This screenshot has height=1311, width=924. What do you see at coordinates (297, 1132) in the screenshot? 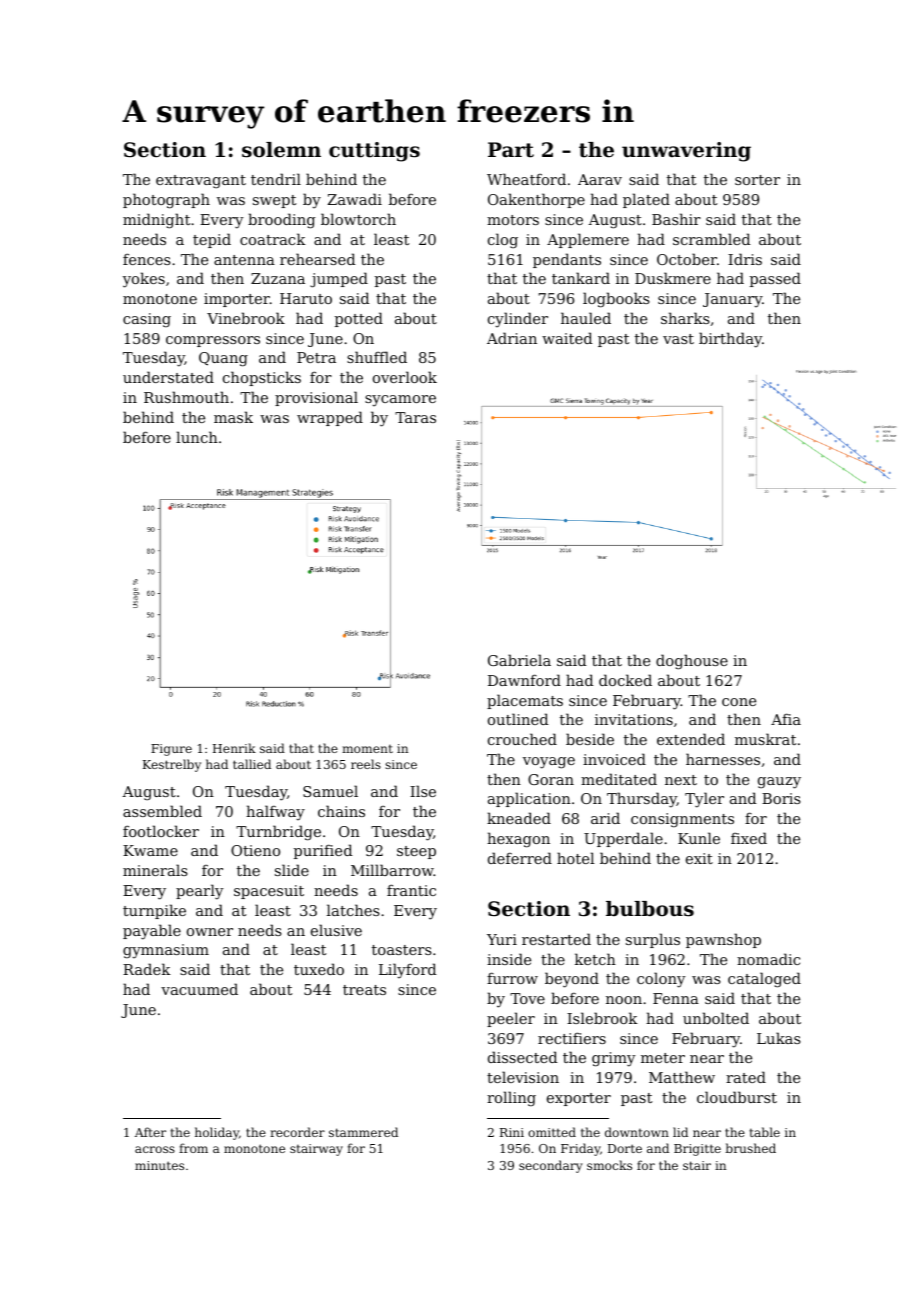
I see `recorder` at bounding box center [297, 1132].
